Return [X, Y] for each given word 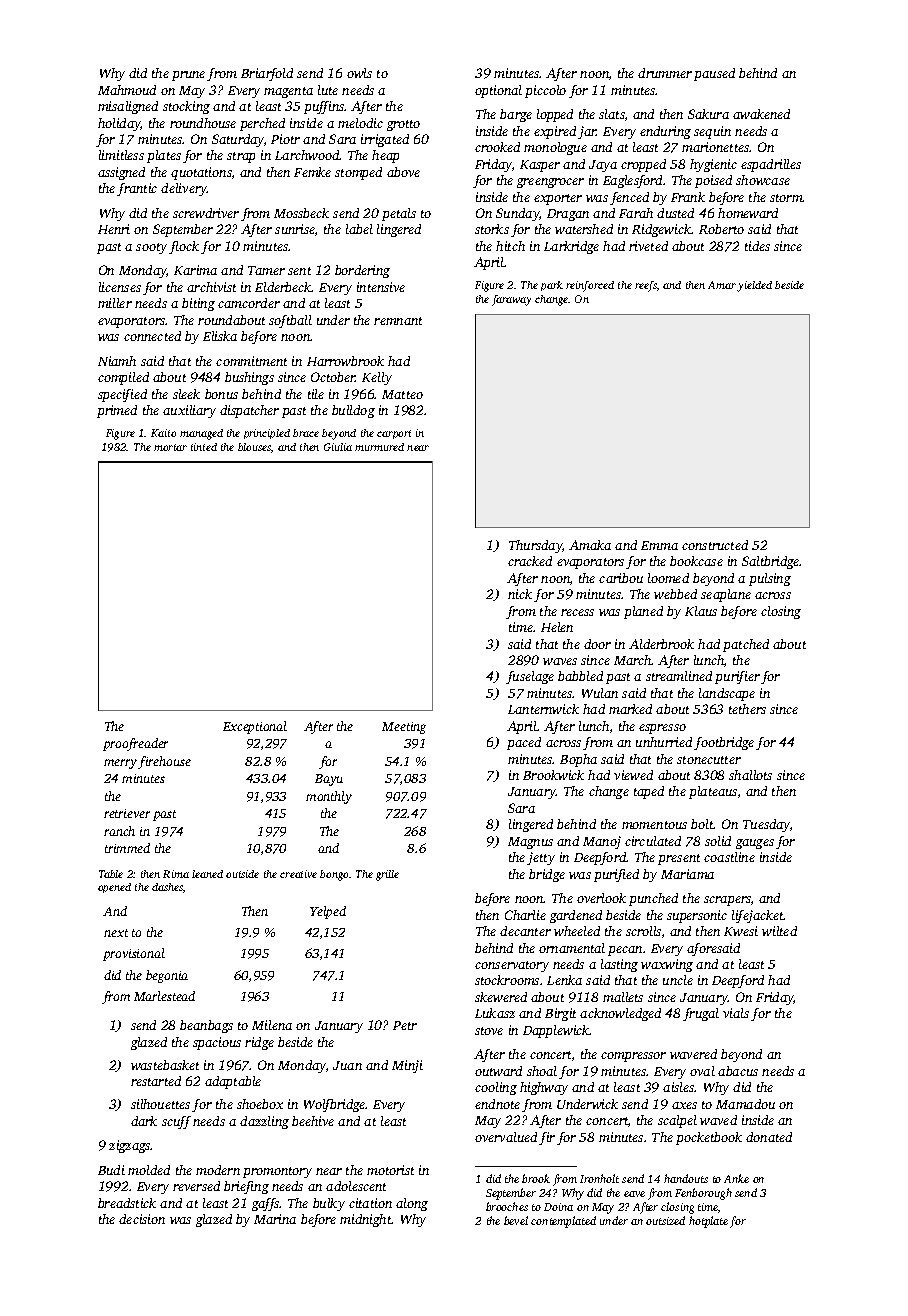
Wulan [600, 693]
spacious [217, 1043]
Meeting [404, 728]
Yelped [328, 912]
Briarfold [267, 74]
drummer [665, 73]
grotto [403, 125]
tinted [204, 447]
